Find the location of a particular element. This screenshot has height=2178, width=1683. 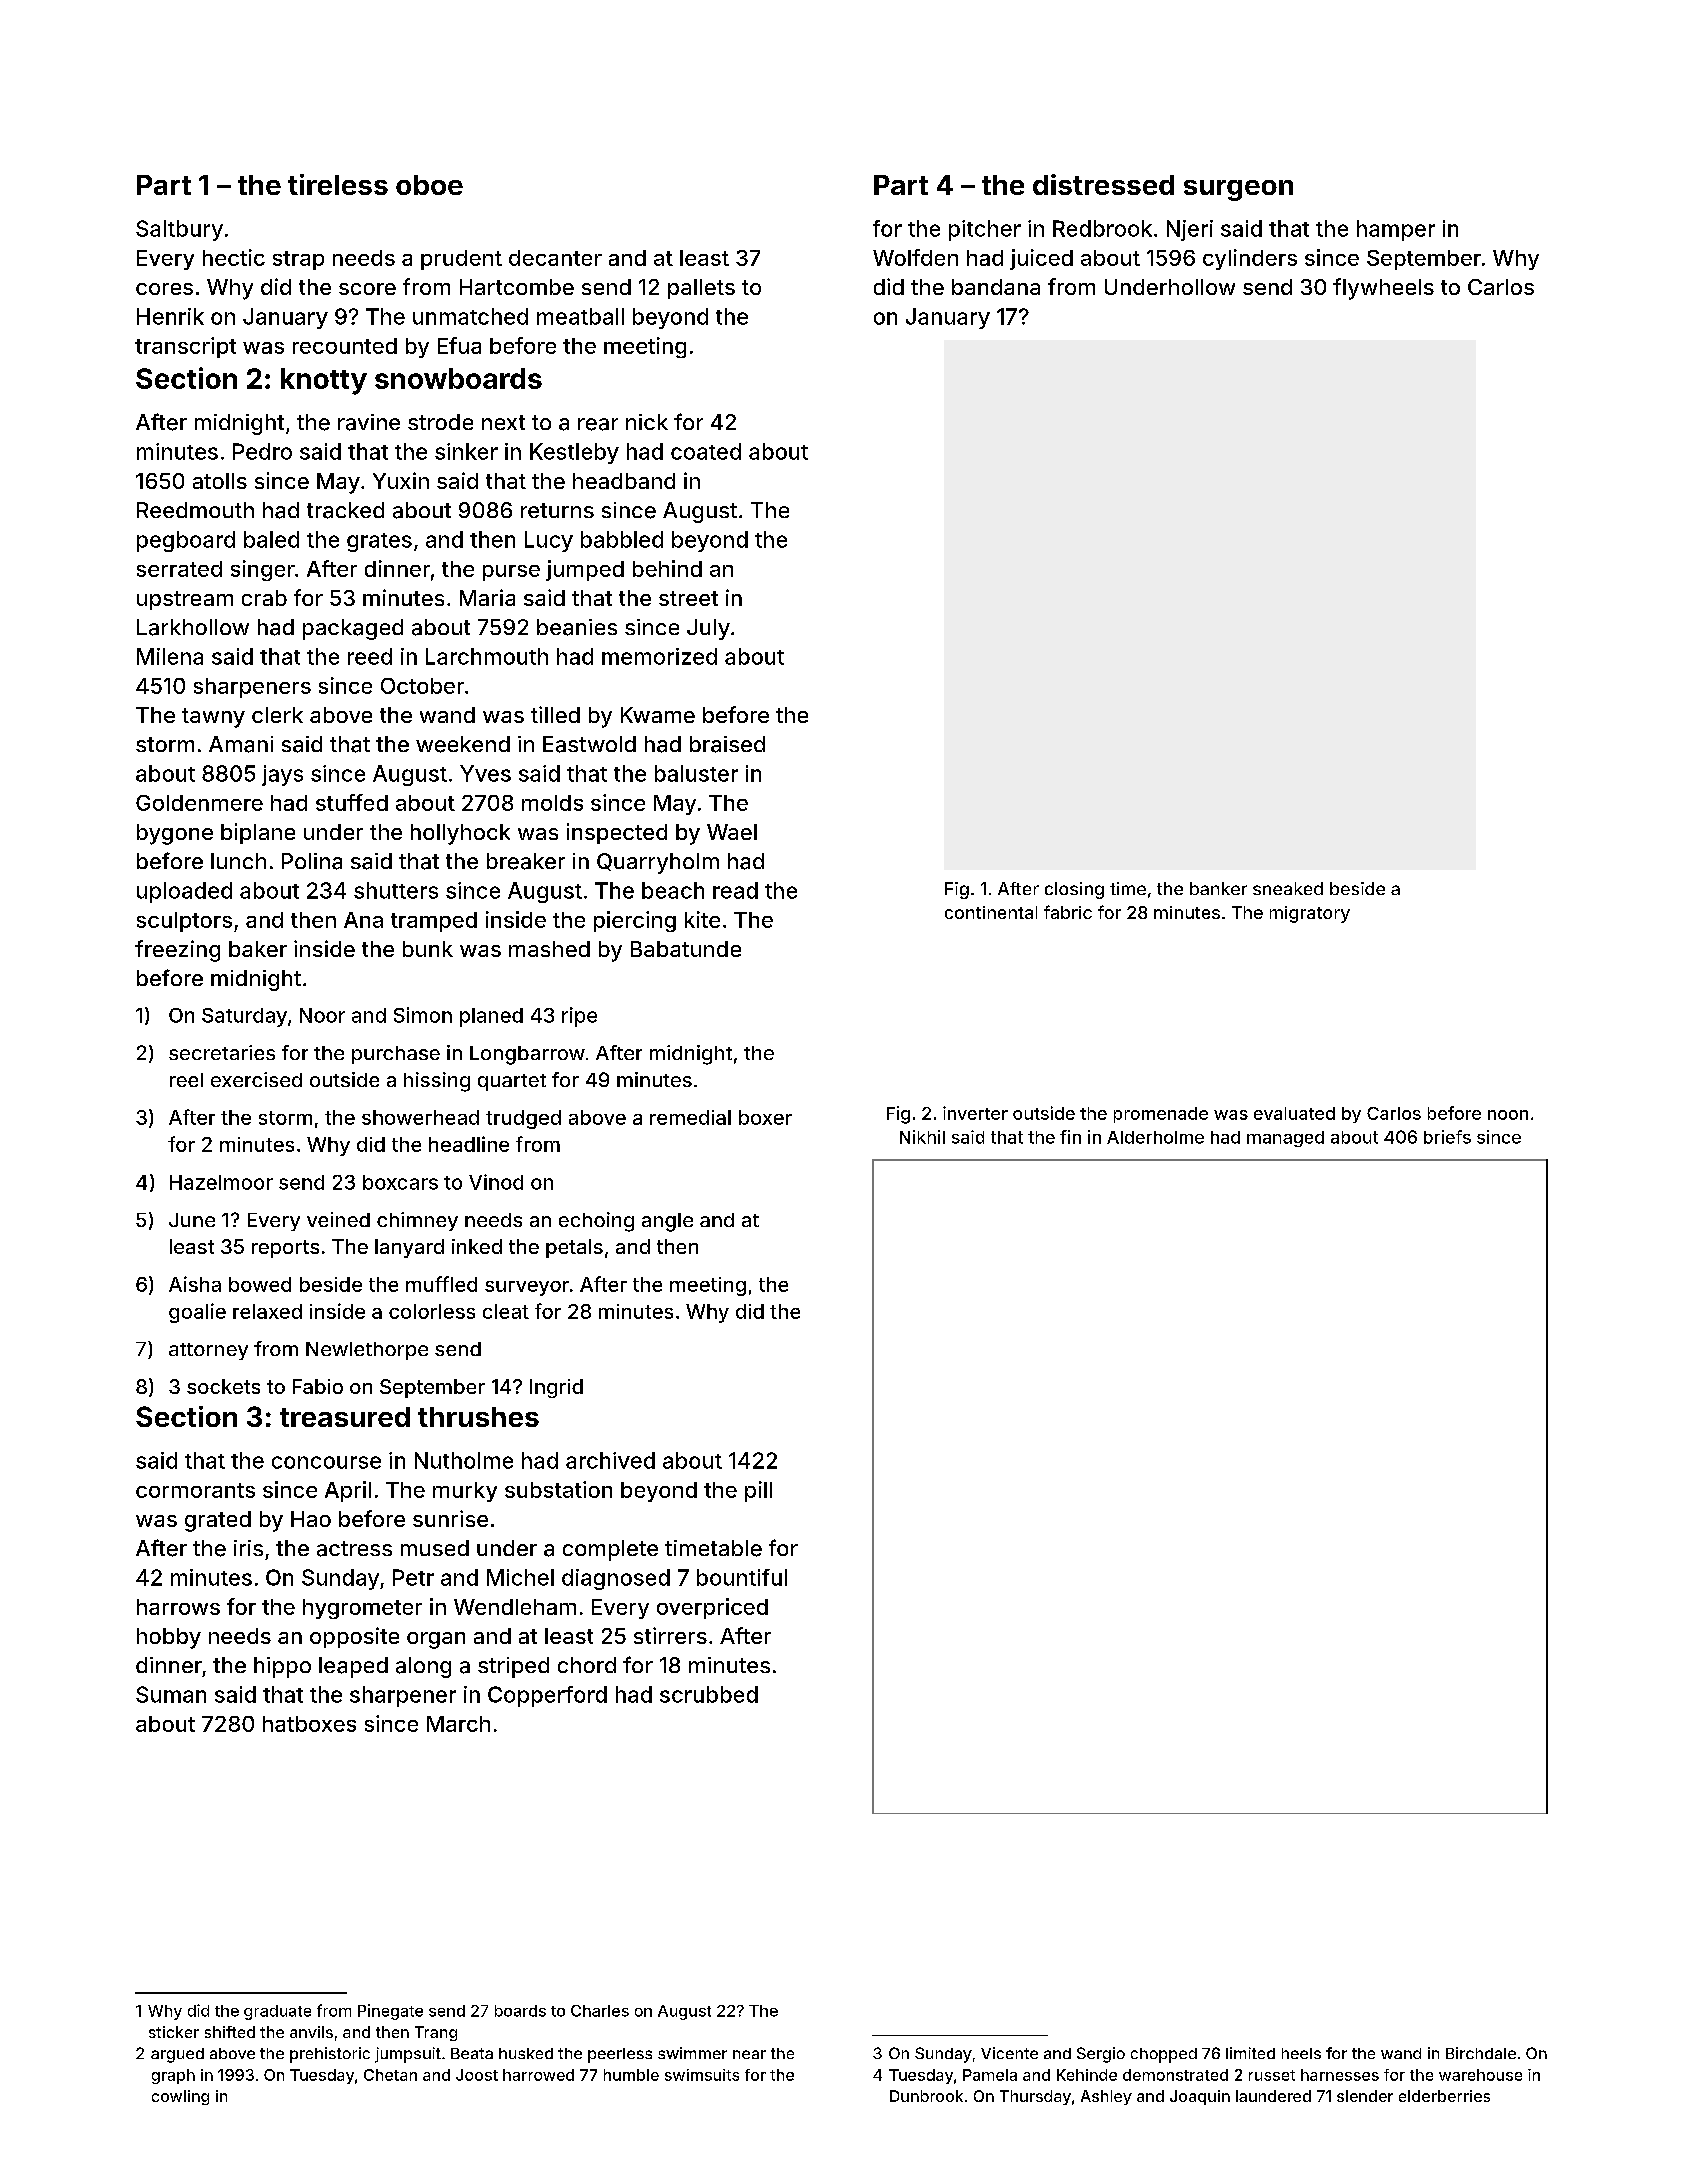

boxcars is located at coordinates (400, 1182).
